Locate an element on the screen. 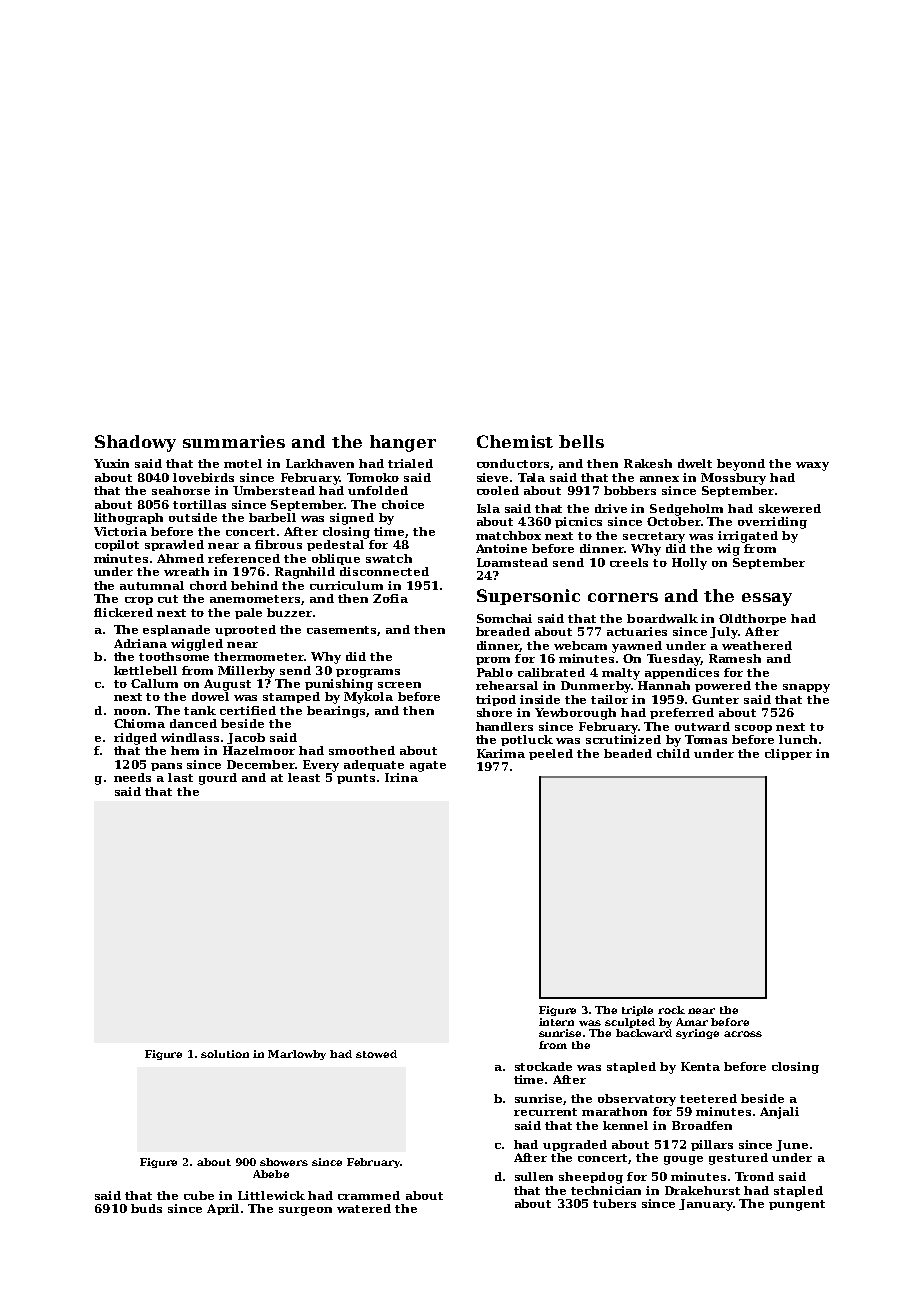 The width and height of the screenshot is (924, 1308). adequate is located at coordinates (374, 765).
